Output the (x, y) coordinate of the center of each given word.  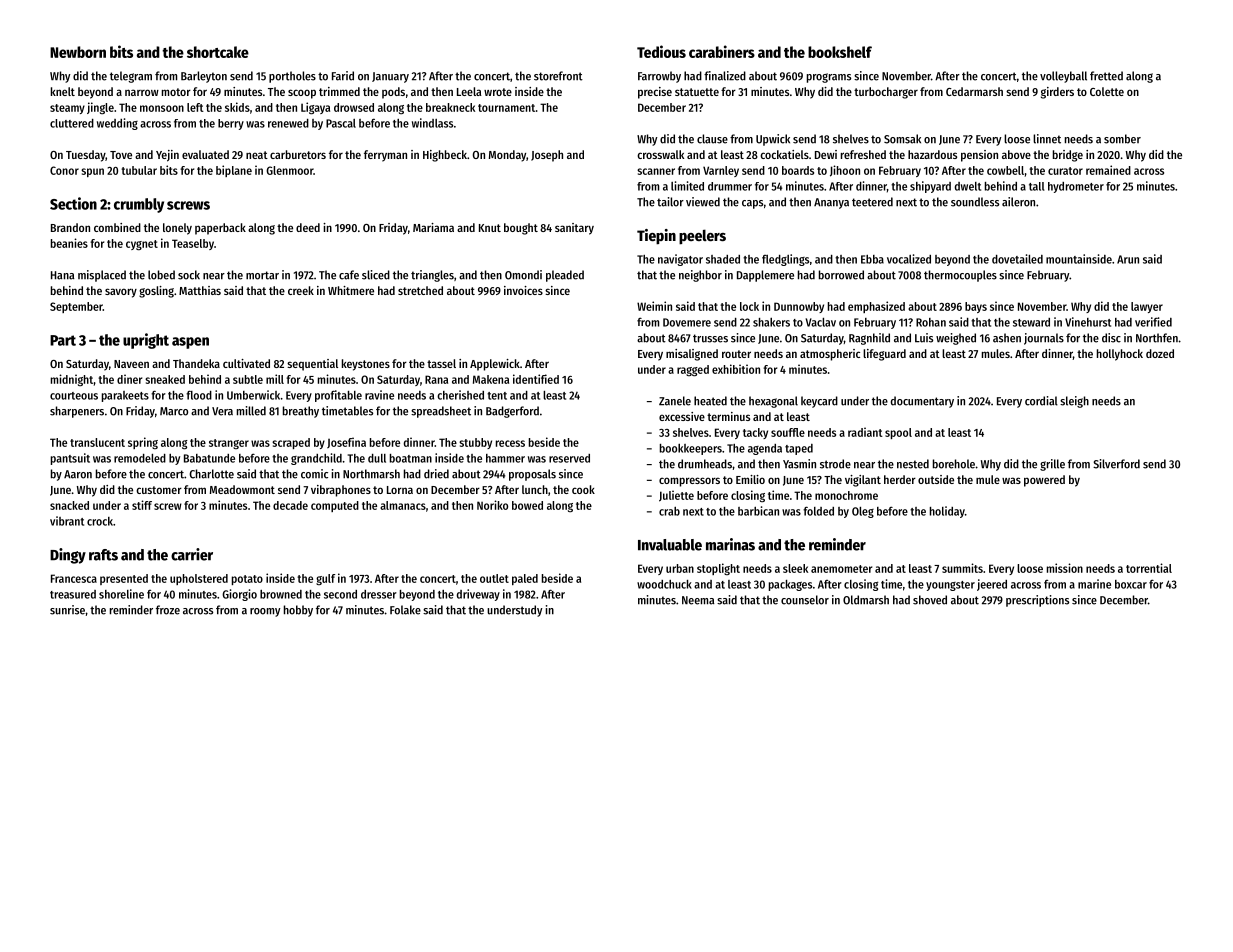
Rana (436, 379)
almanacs (403, 505)
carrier (192, 554)
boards (798, 170)
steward (1031, 322)
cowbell (1005, 170)
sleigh (1074, 402)
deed (308, 227)
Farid (343, 76)
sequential (312, 365)
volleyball (1063, 77)
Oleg (863, 512)
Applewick (495, 365)
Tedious (661, 51)
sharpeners (77, 412)
